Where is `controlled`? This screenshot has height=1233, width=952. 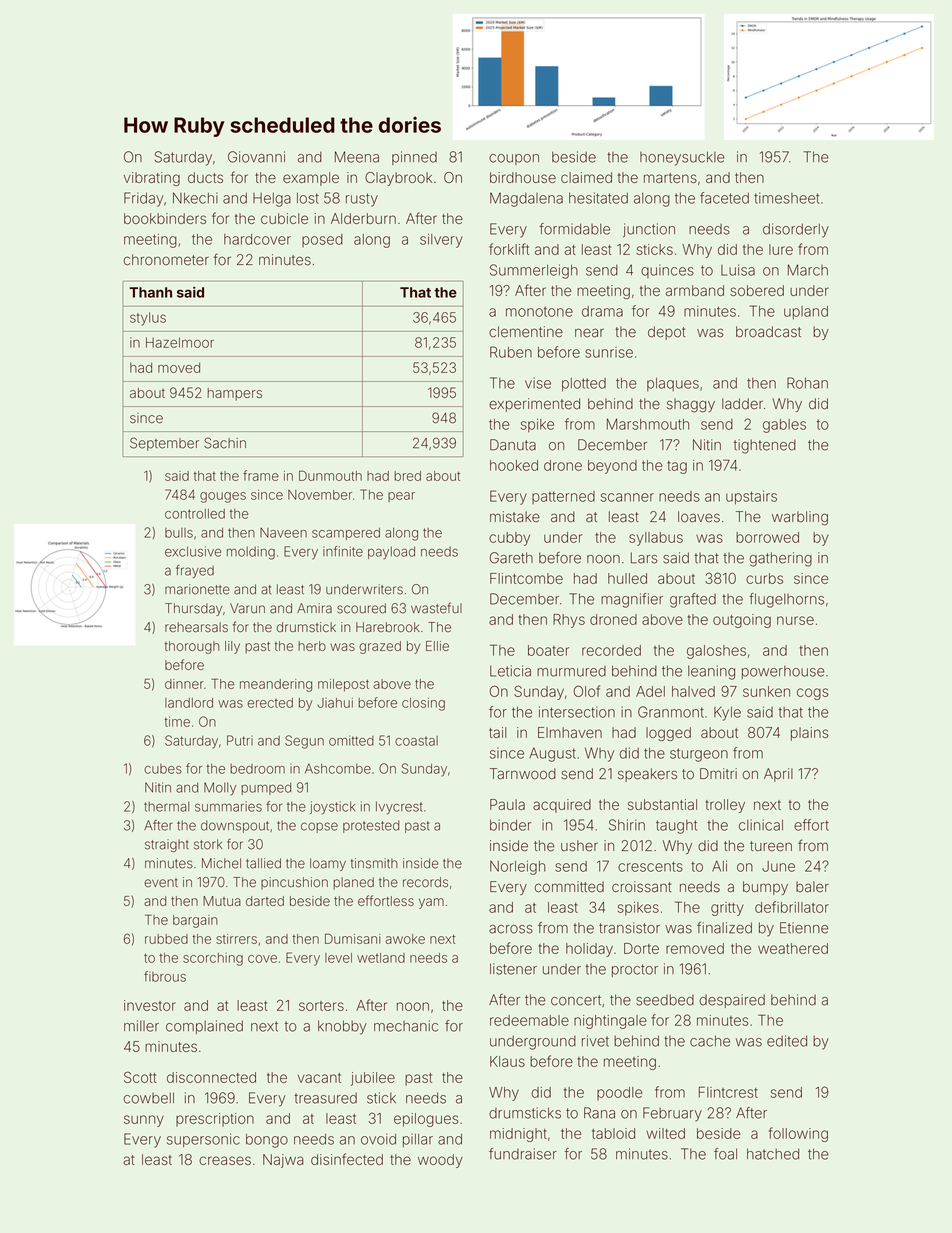 controlled is located at coordinates (195, 514).
